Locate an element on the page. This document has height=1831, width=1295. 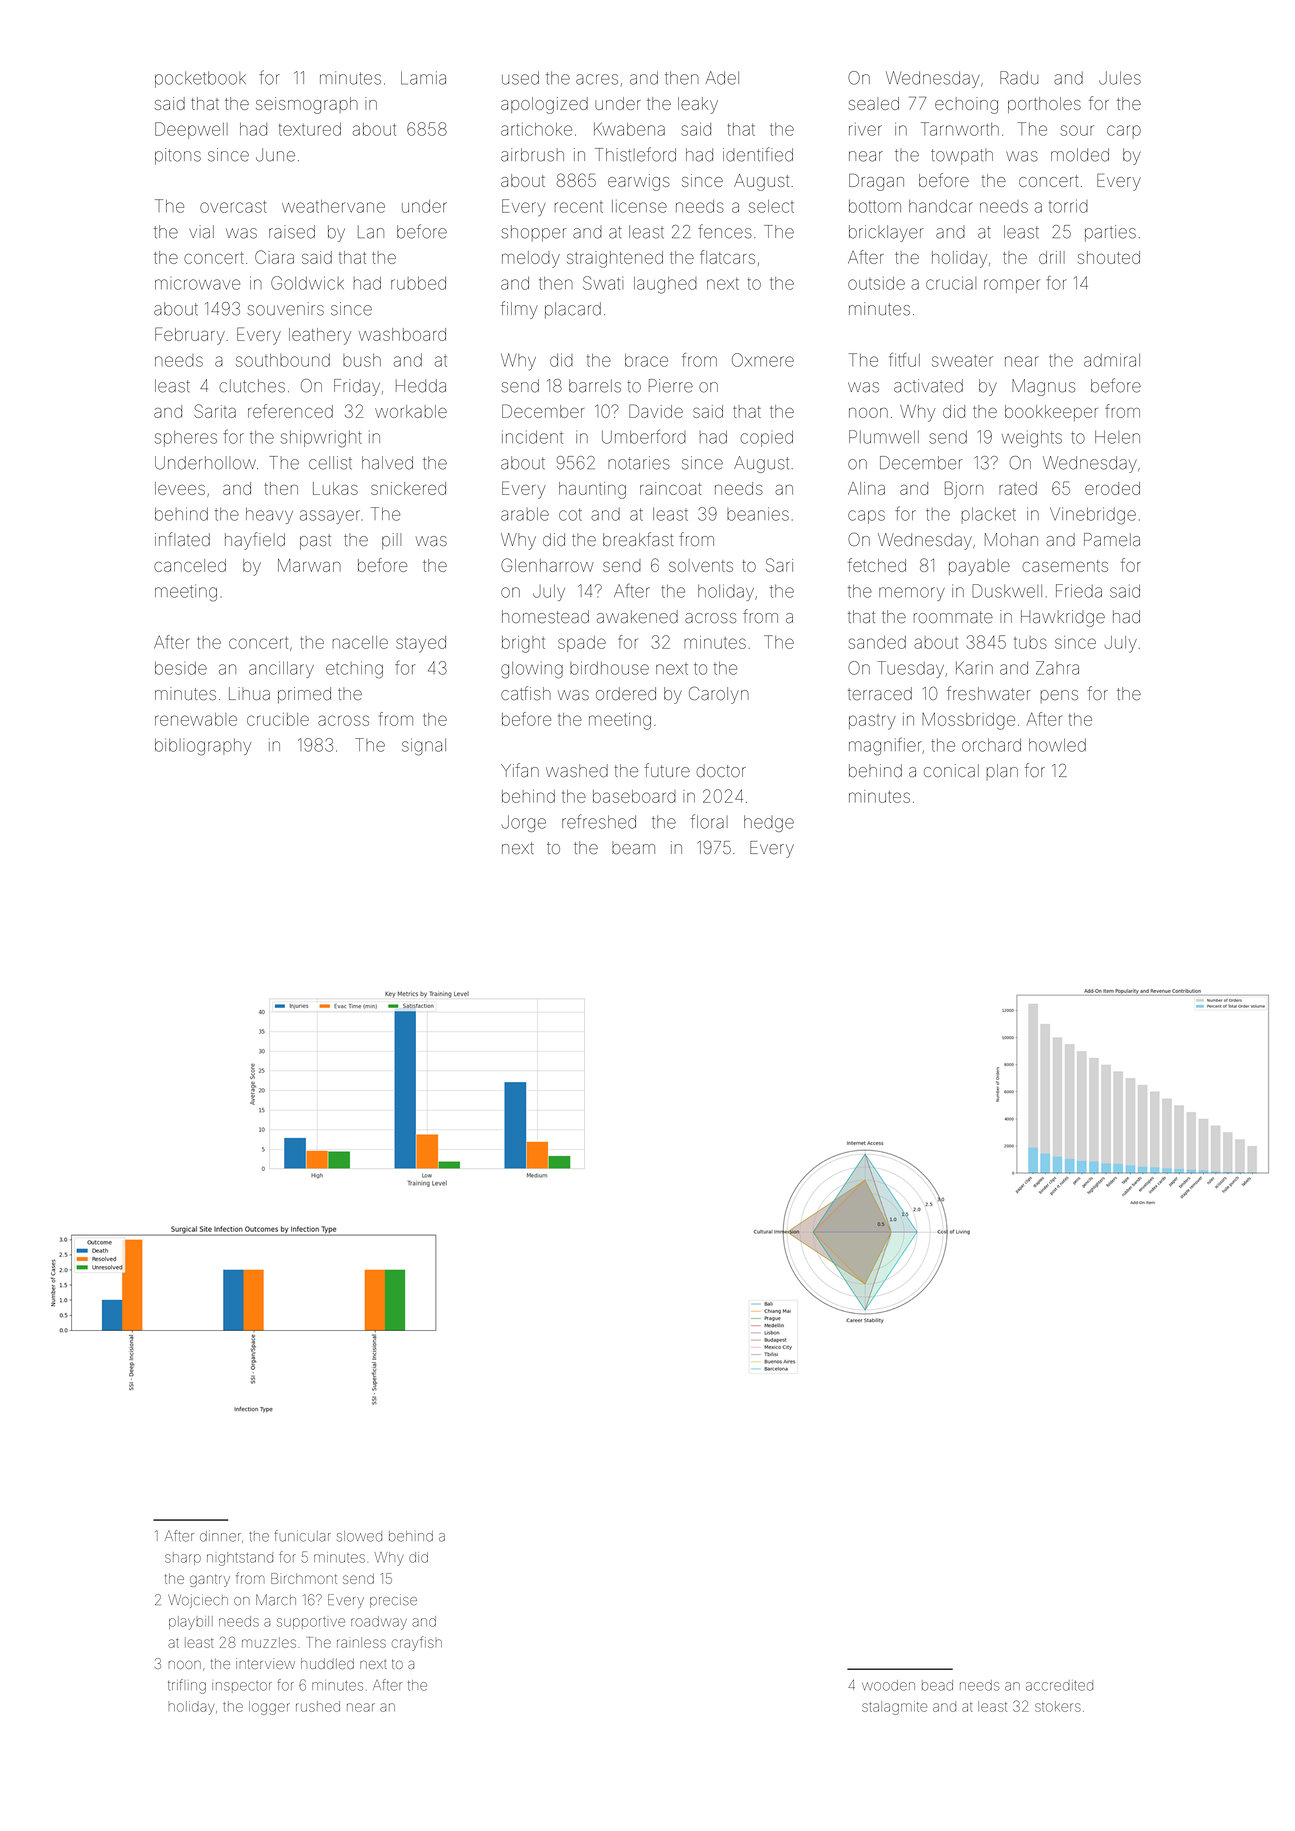
crayfish is located at coordinates (417, 1643).
